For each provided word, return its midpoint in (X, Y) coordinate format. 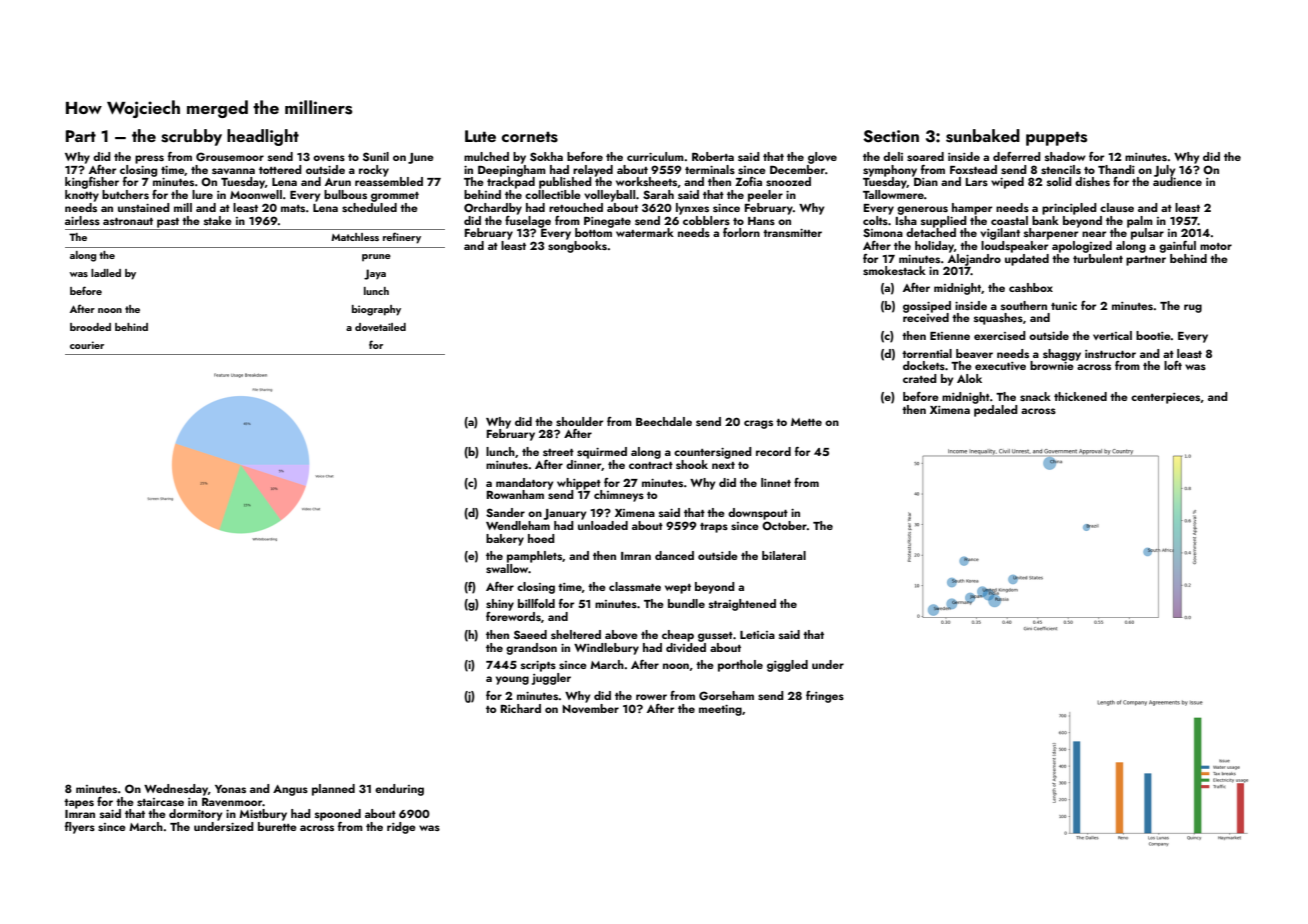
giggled (787, 666)
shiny (500, 605)
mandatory (524, 484)
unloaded (603, 525)
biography (376, 310)
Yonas (230, 789)
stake (218, 220)
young (512, 680)
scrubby (191, 137)
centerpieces (1165, 398)
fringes (825, 697)
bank (1045, 220)
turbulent (1098, 258)
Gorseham (726, 695)
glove (822, 158)
